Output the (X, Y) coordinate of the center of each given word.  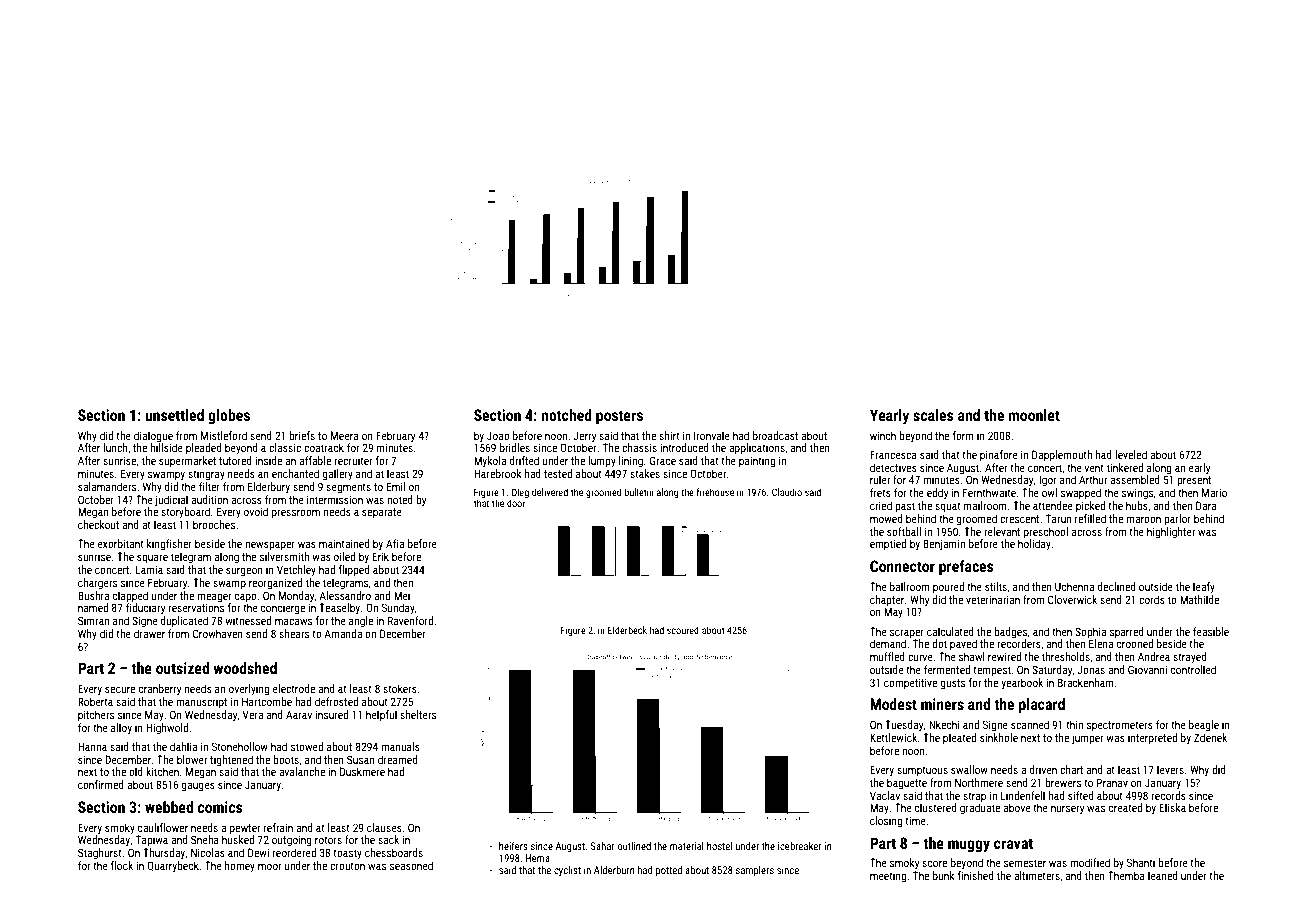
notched (566, 415)
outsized (182, 668)
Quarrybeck (173, 867)
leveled (1131, 454)
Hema (537, 858)
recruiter (353, 461)
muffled (887, 656)
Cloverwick (1072, 599)
